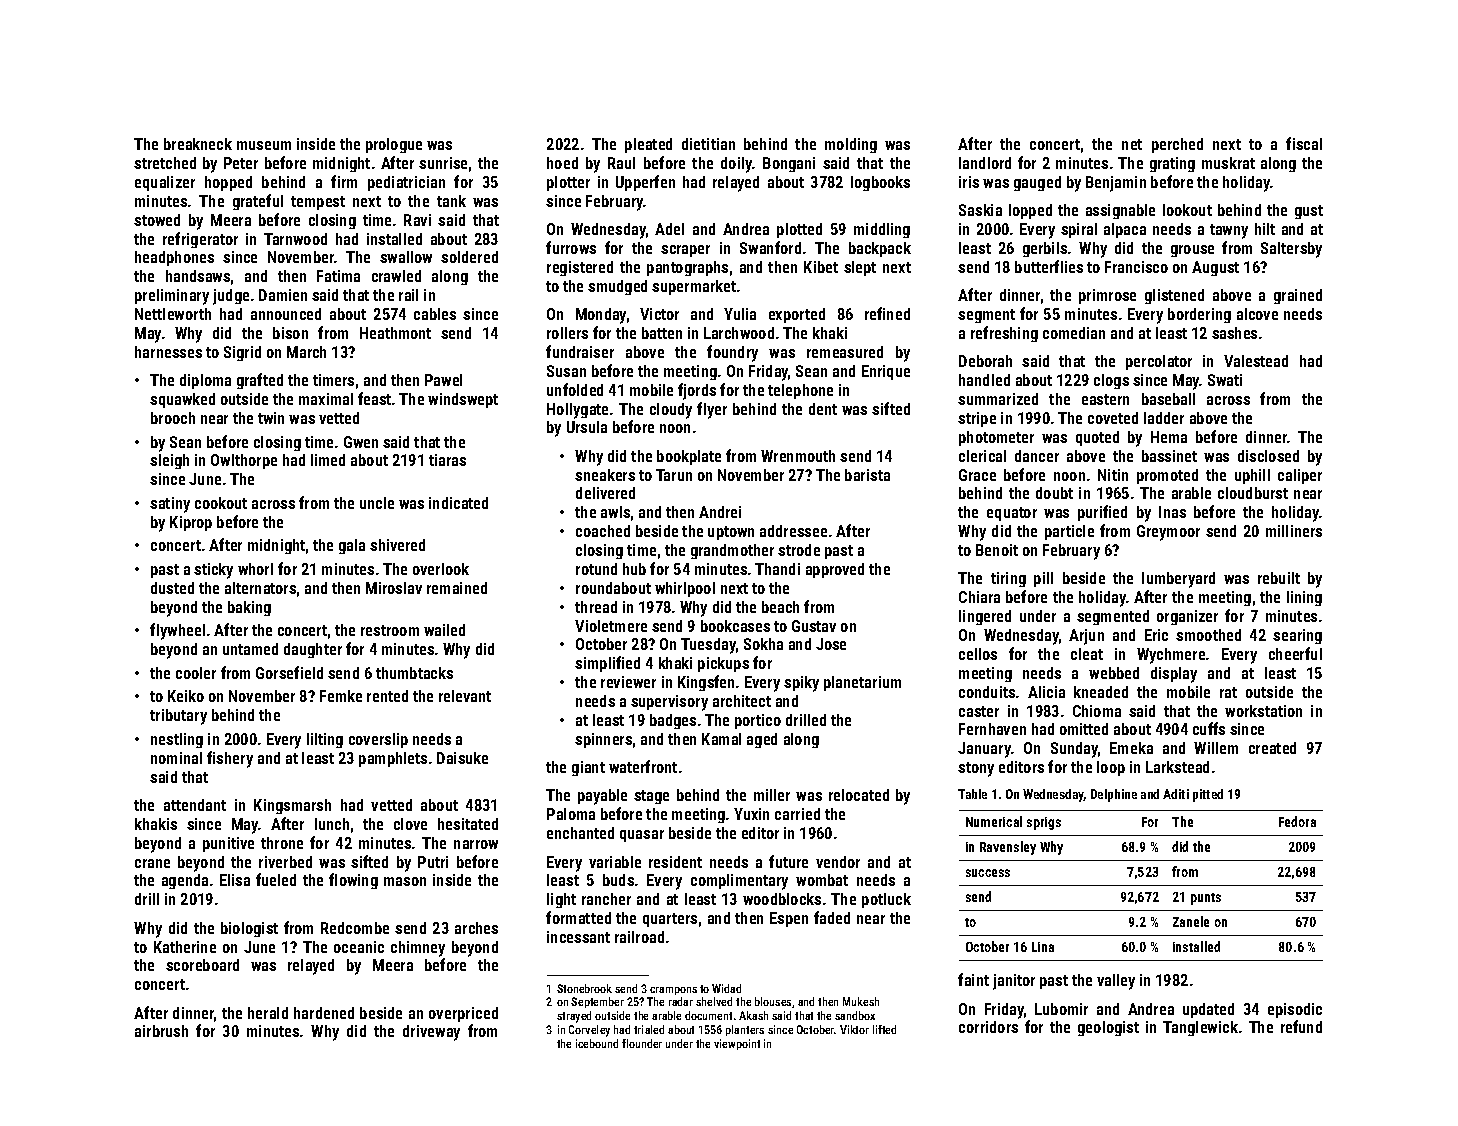  Describe the element at coordinates (1074, 333) in the image. I see `comedian` at that location.
